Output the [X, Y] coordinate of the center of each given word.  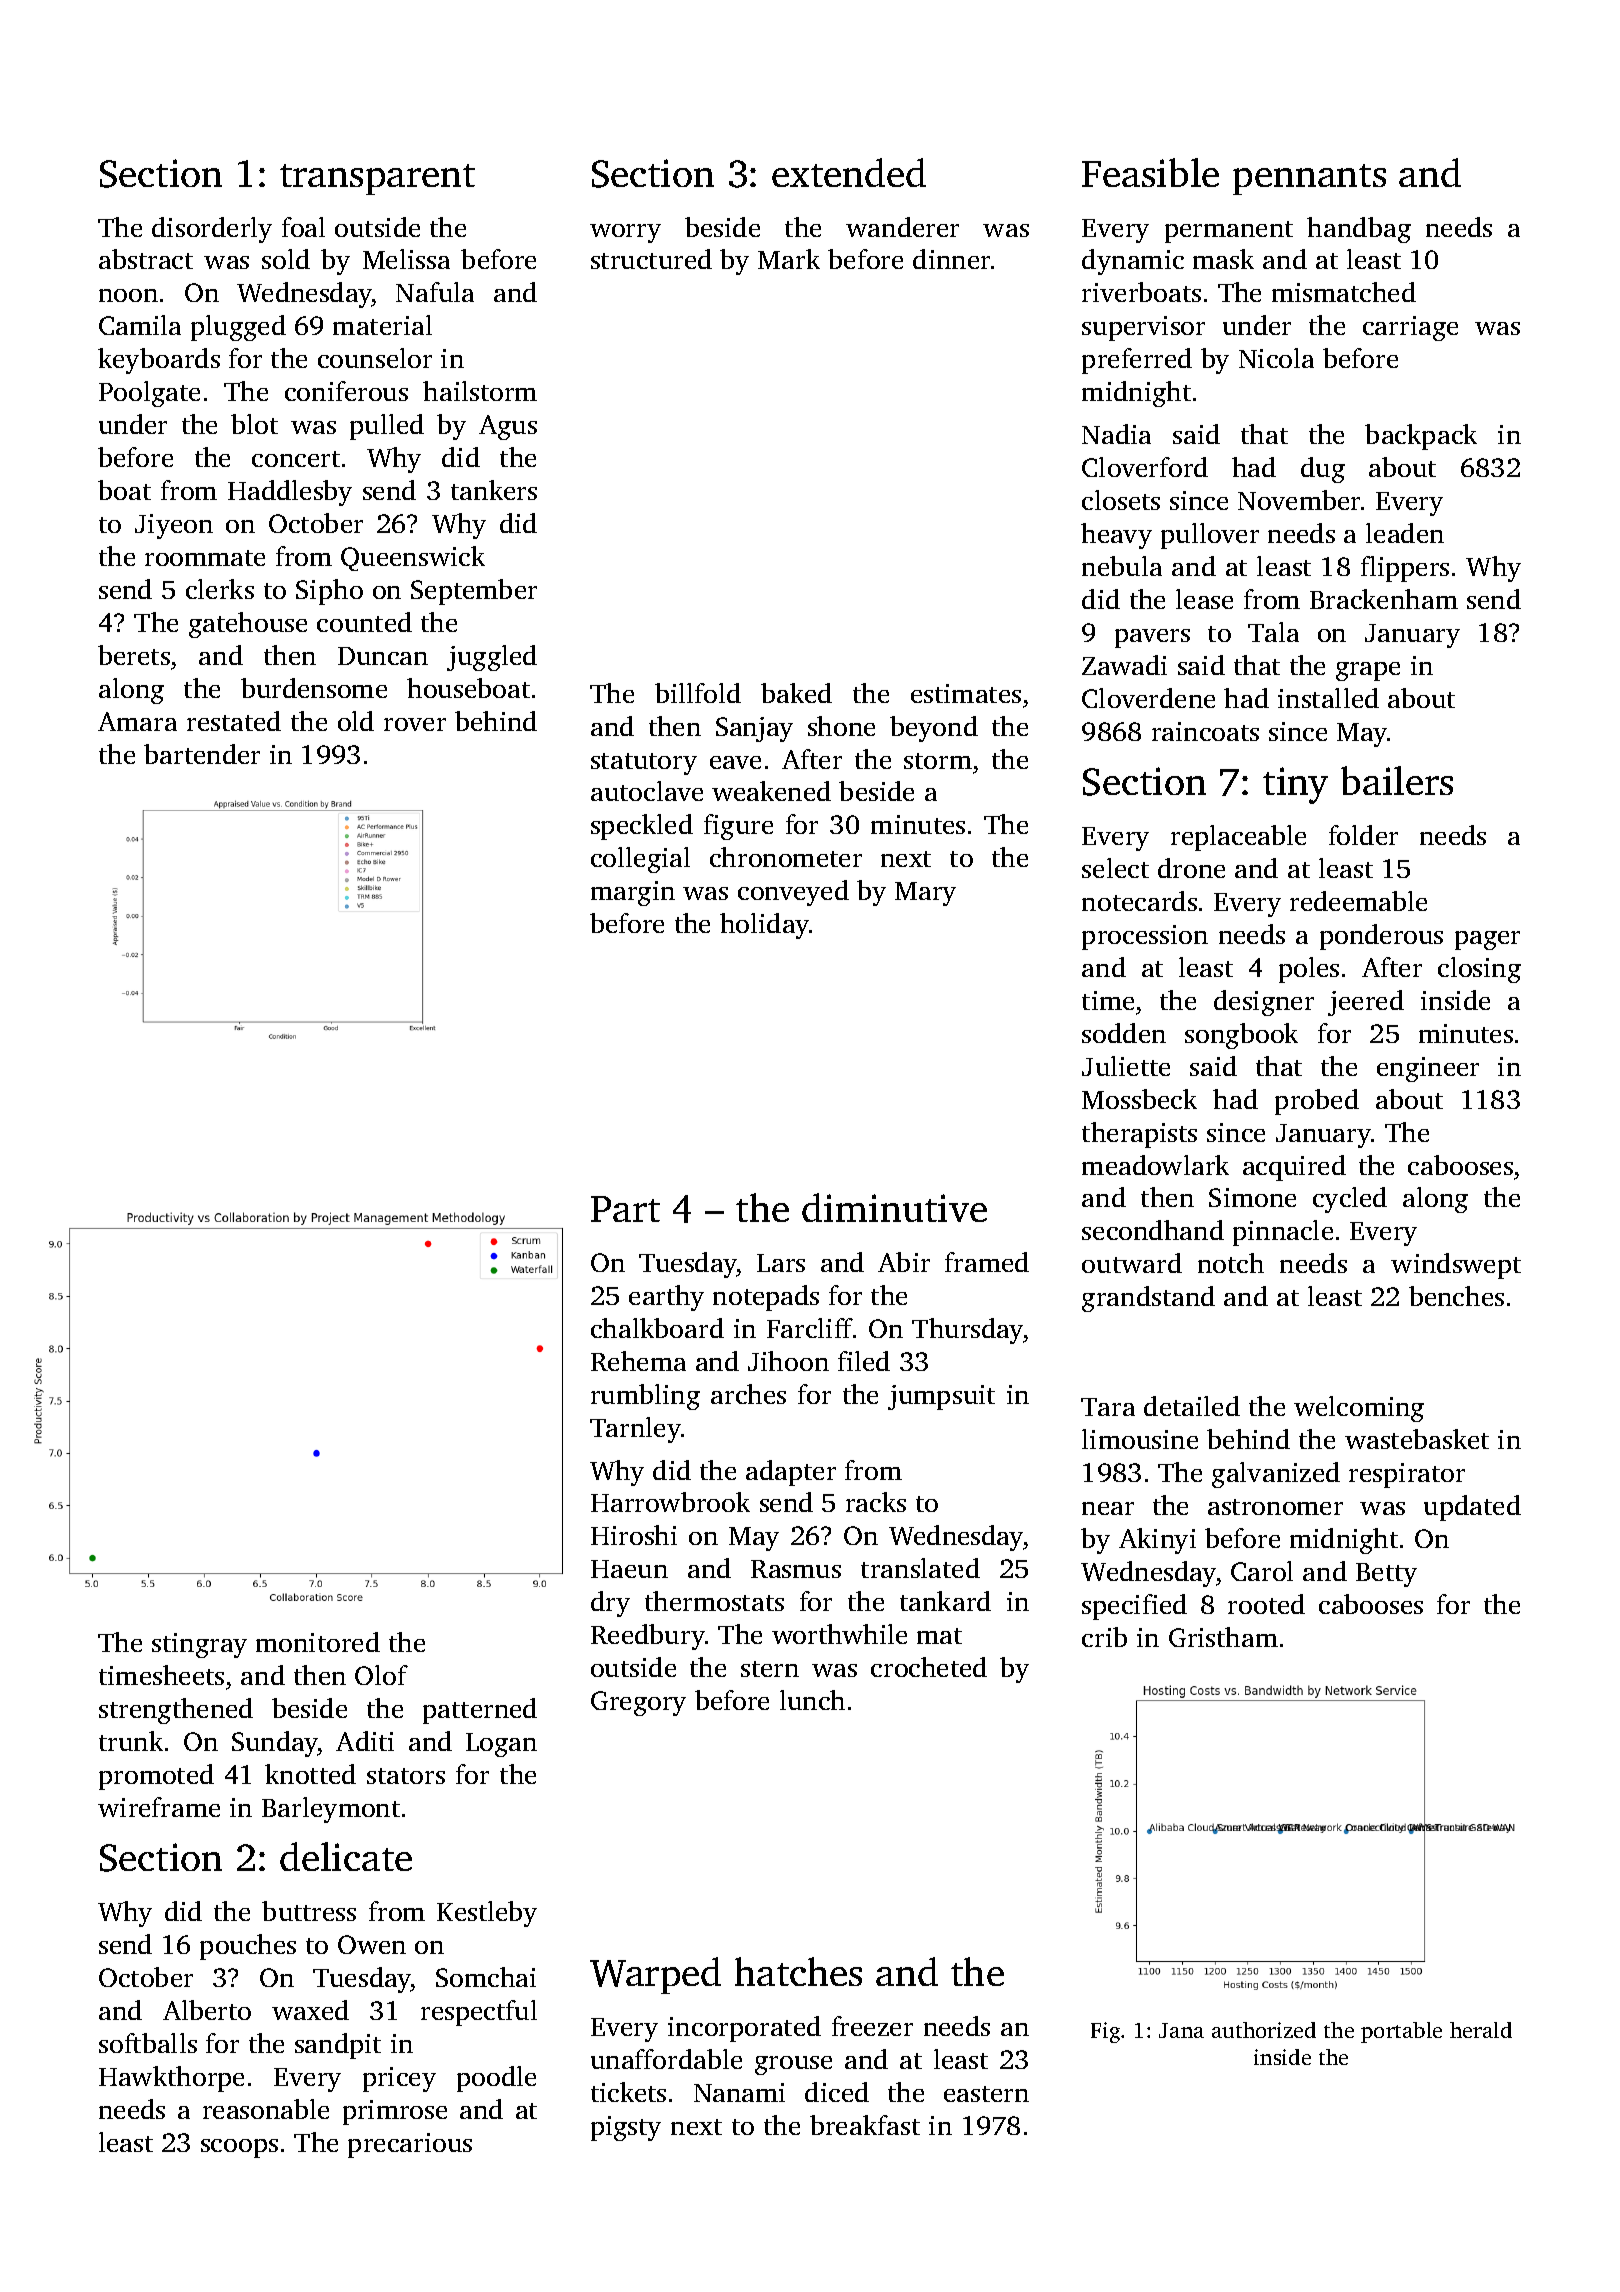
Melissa [406, 259]
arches [748, 1394]
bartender [202, 754]
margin [633, 893]
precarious [410, 2145]
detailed [1192, 1406]
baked [796, 693]
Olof [381, 1675]
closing [1479, 970]
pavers [1152, 638]
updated [1472, 1508]
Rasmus [796, 1569]
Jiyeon [174, 526]
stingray [199, 1645]
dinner [951, 259]
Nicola [1276, 358]
